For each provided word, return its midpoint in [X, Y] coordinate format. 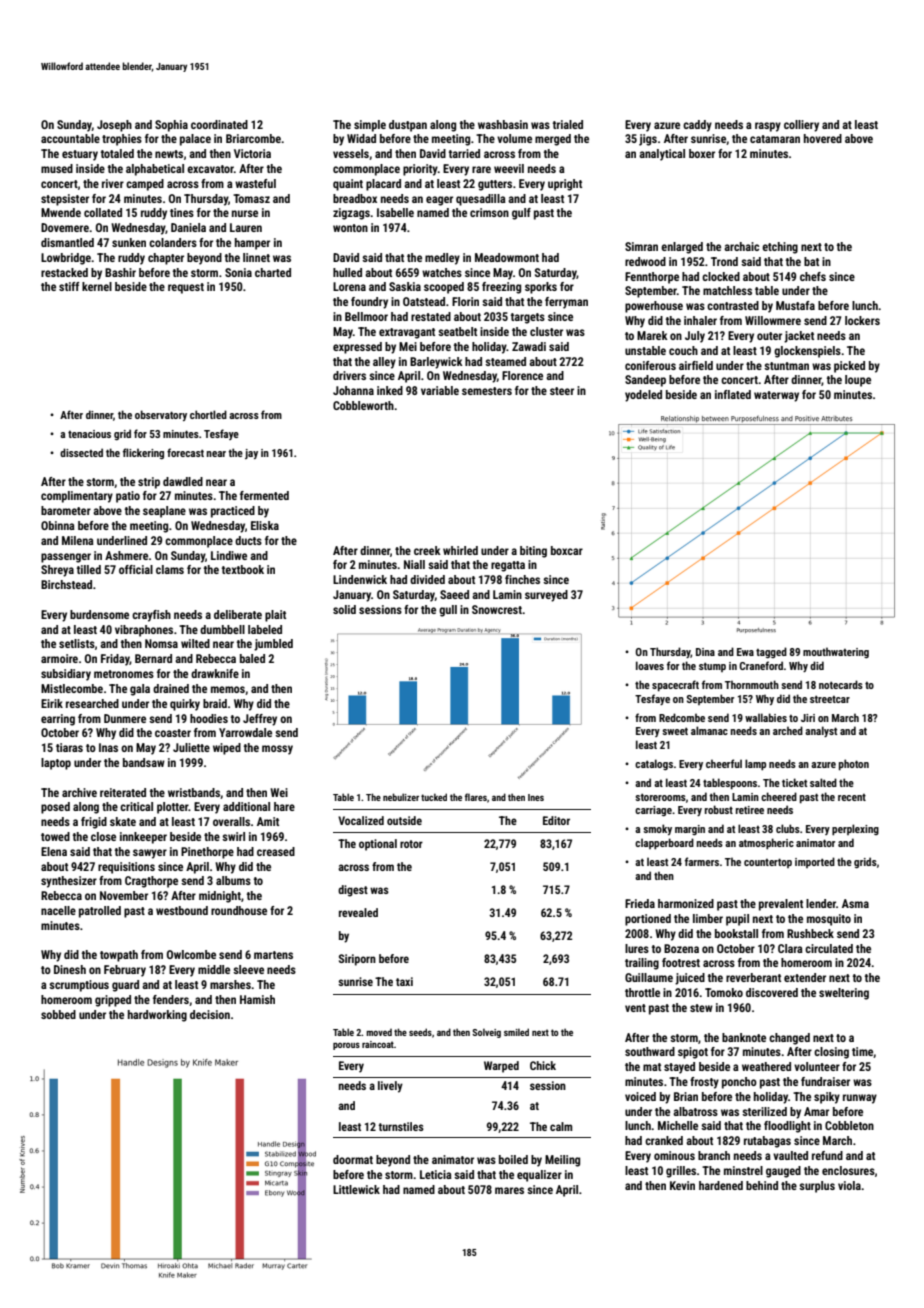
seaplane [164, 512]
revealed [358, 912]
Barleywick [436, 363]
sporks [541, 288]
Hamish [257, 999]
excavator [210, 169]
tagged [771, 652]
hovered [823, 138]
